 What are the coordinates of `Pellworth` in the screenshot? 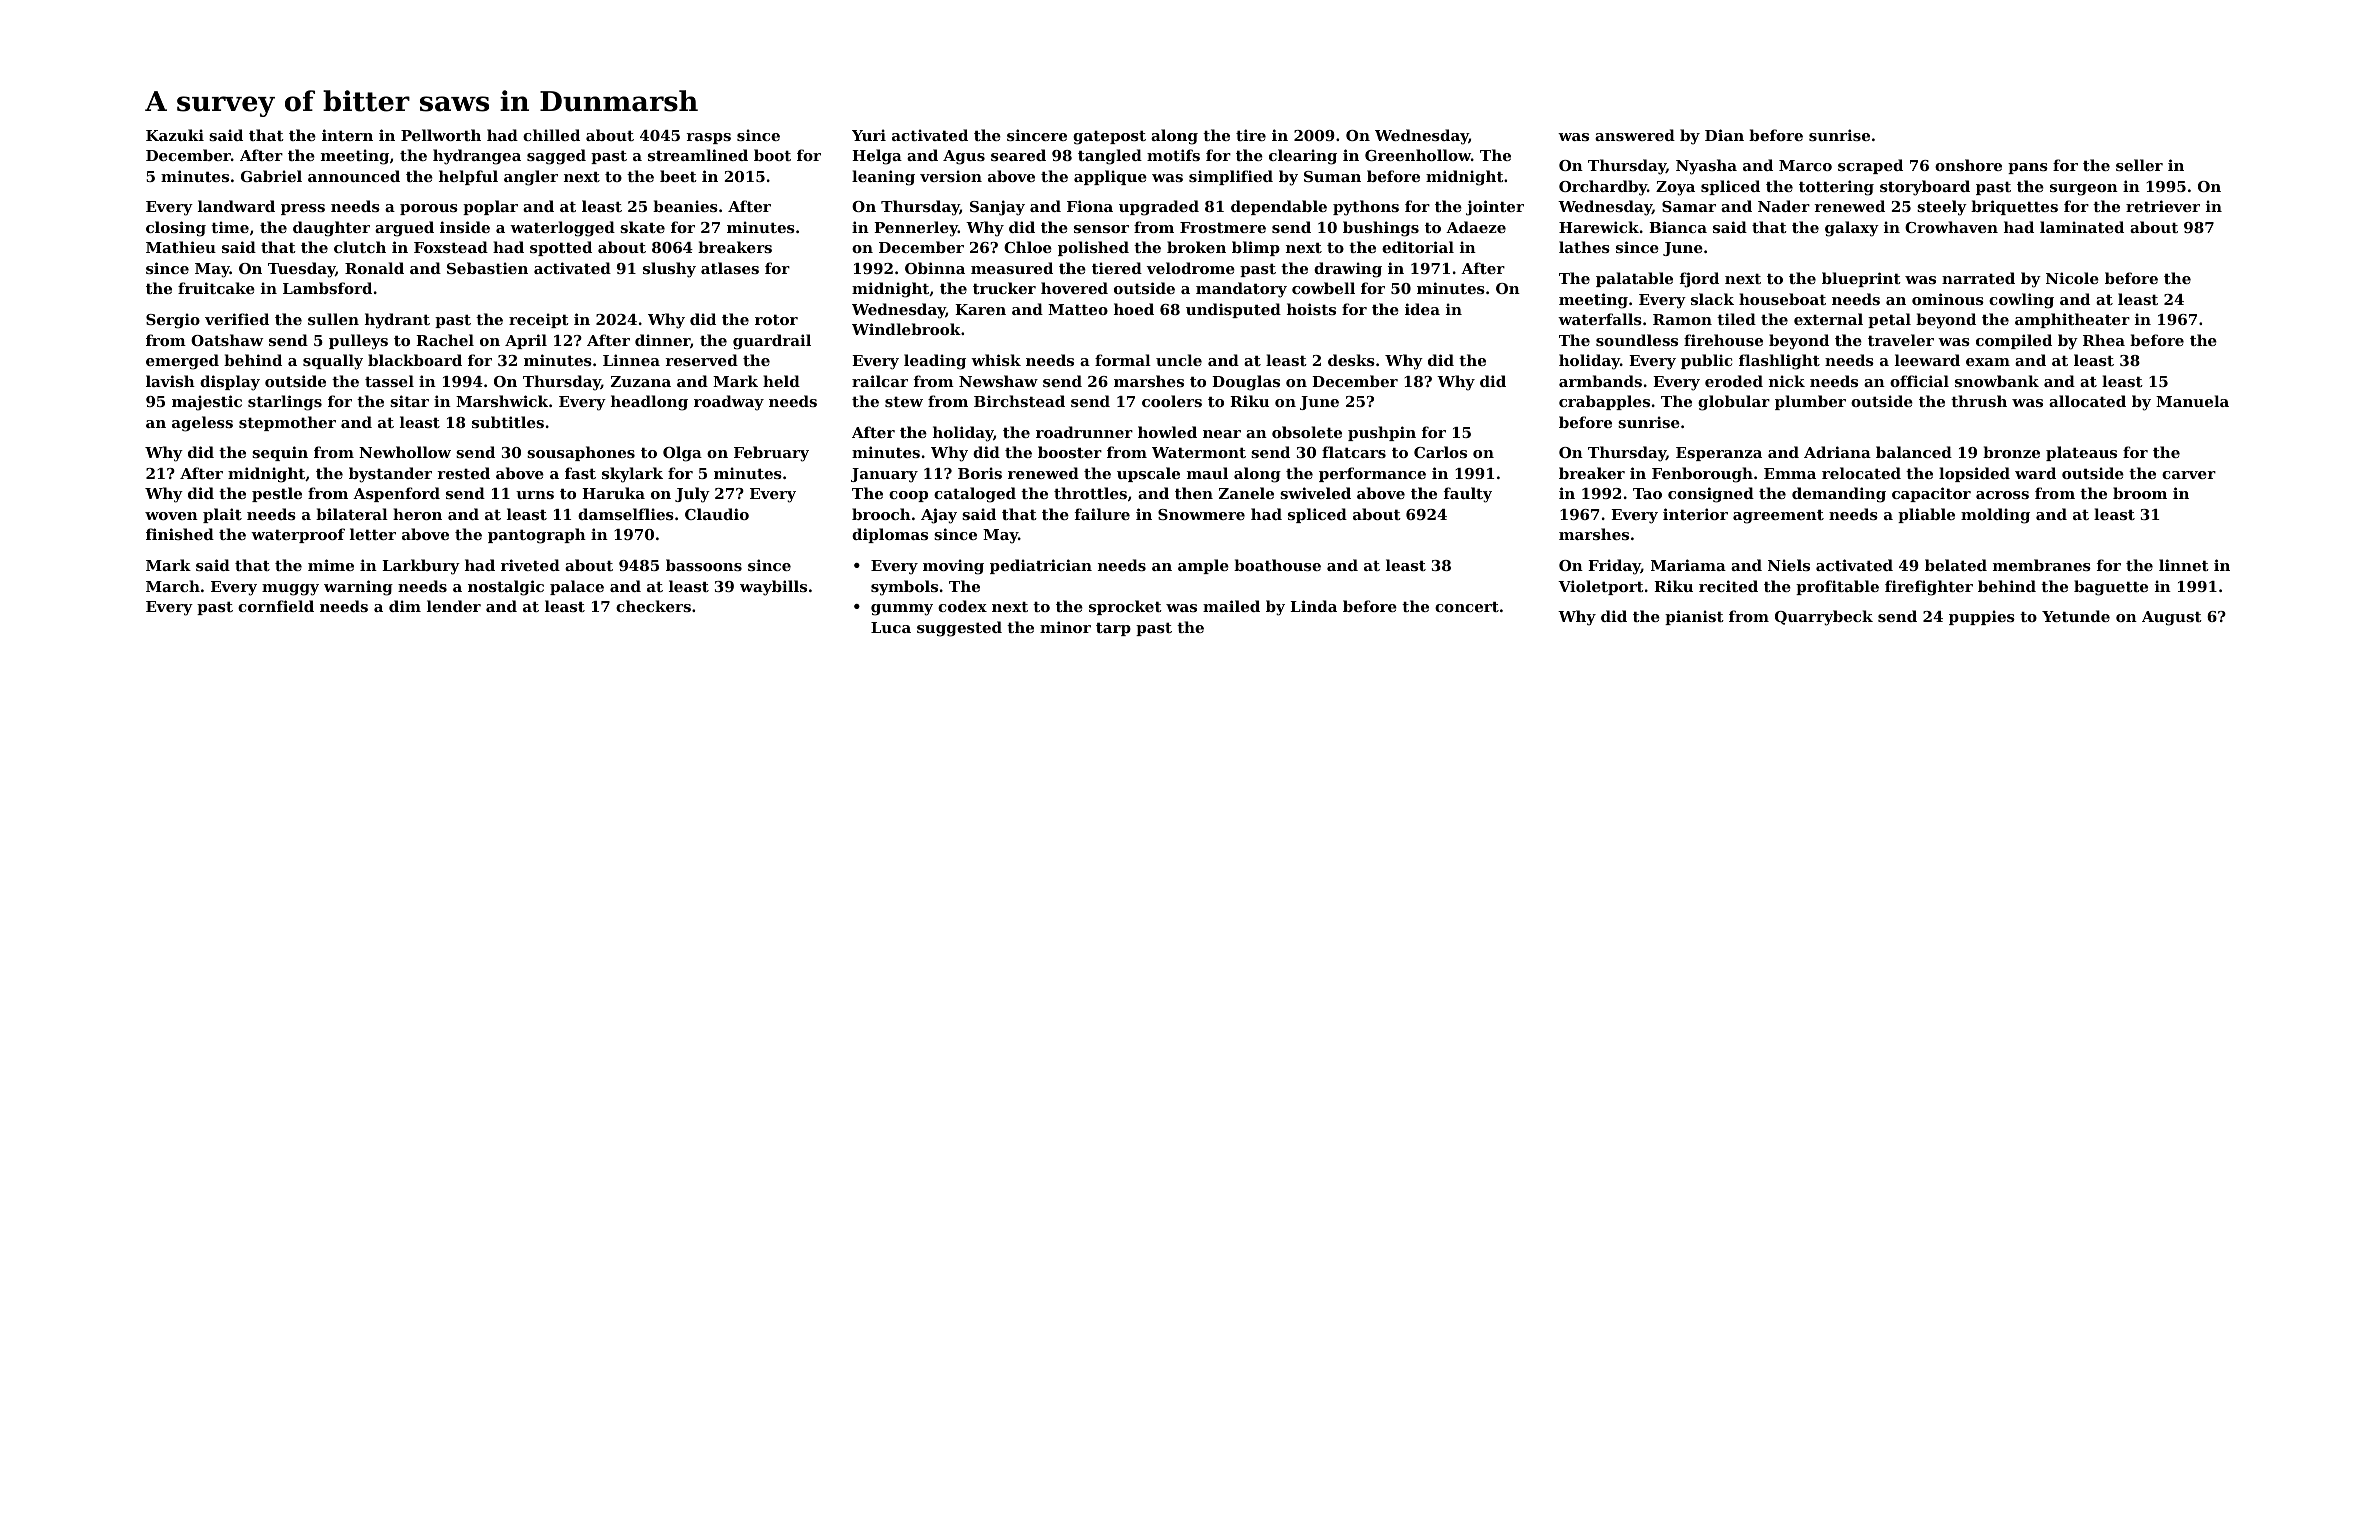 It's located at (441, 135).
